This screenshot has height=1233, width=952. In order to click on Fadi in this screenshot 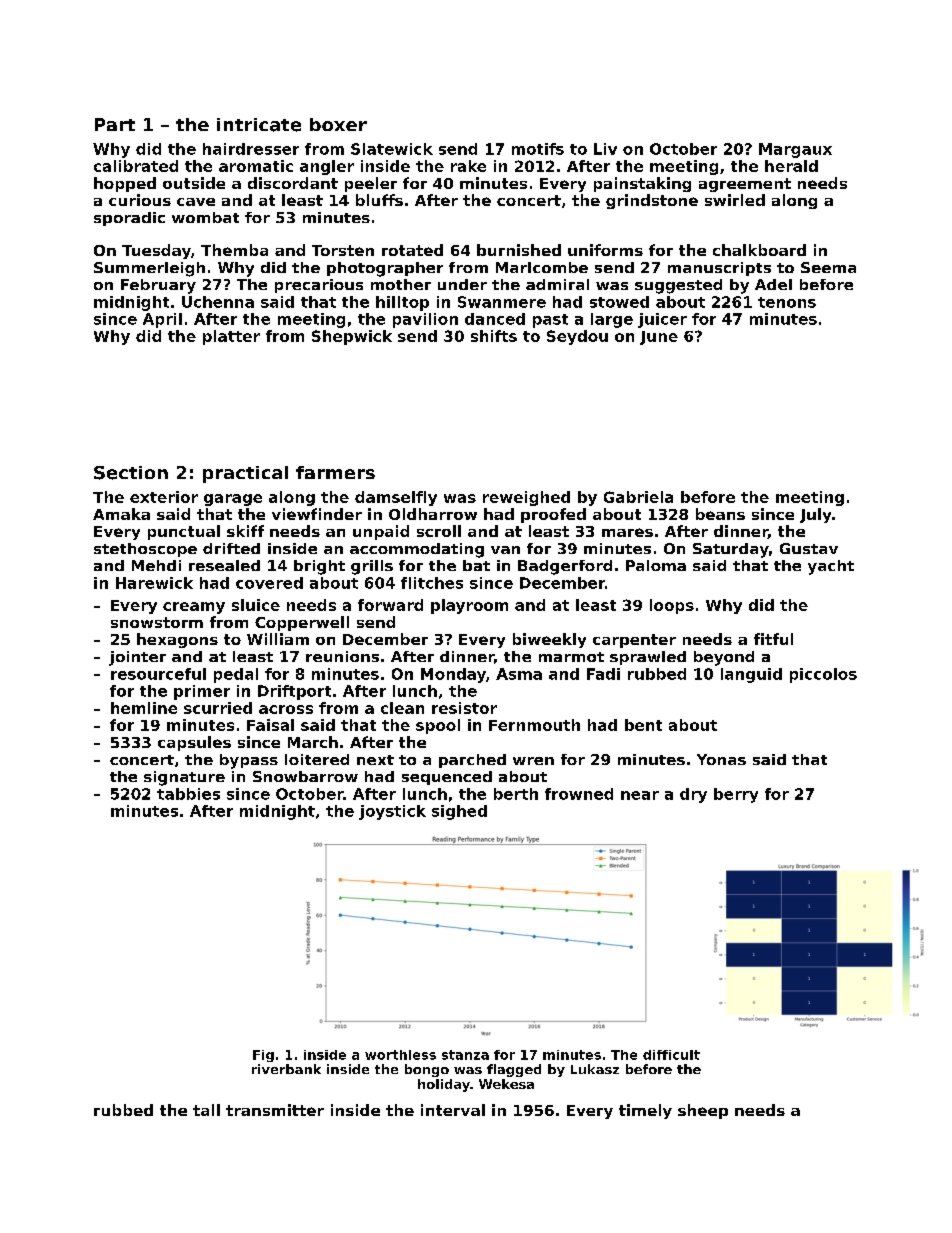, I will do `click(603, 674)`.
